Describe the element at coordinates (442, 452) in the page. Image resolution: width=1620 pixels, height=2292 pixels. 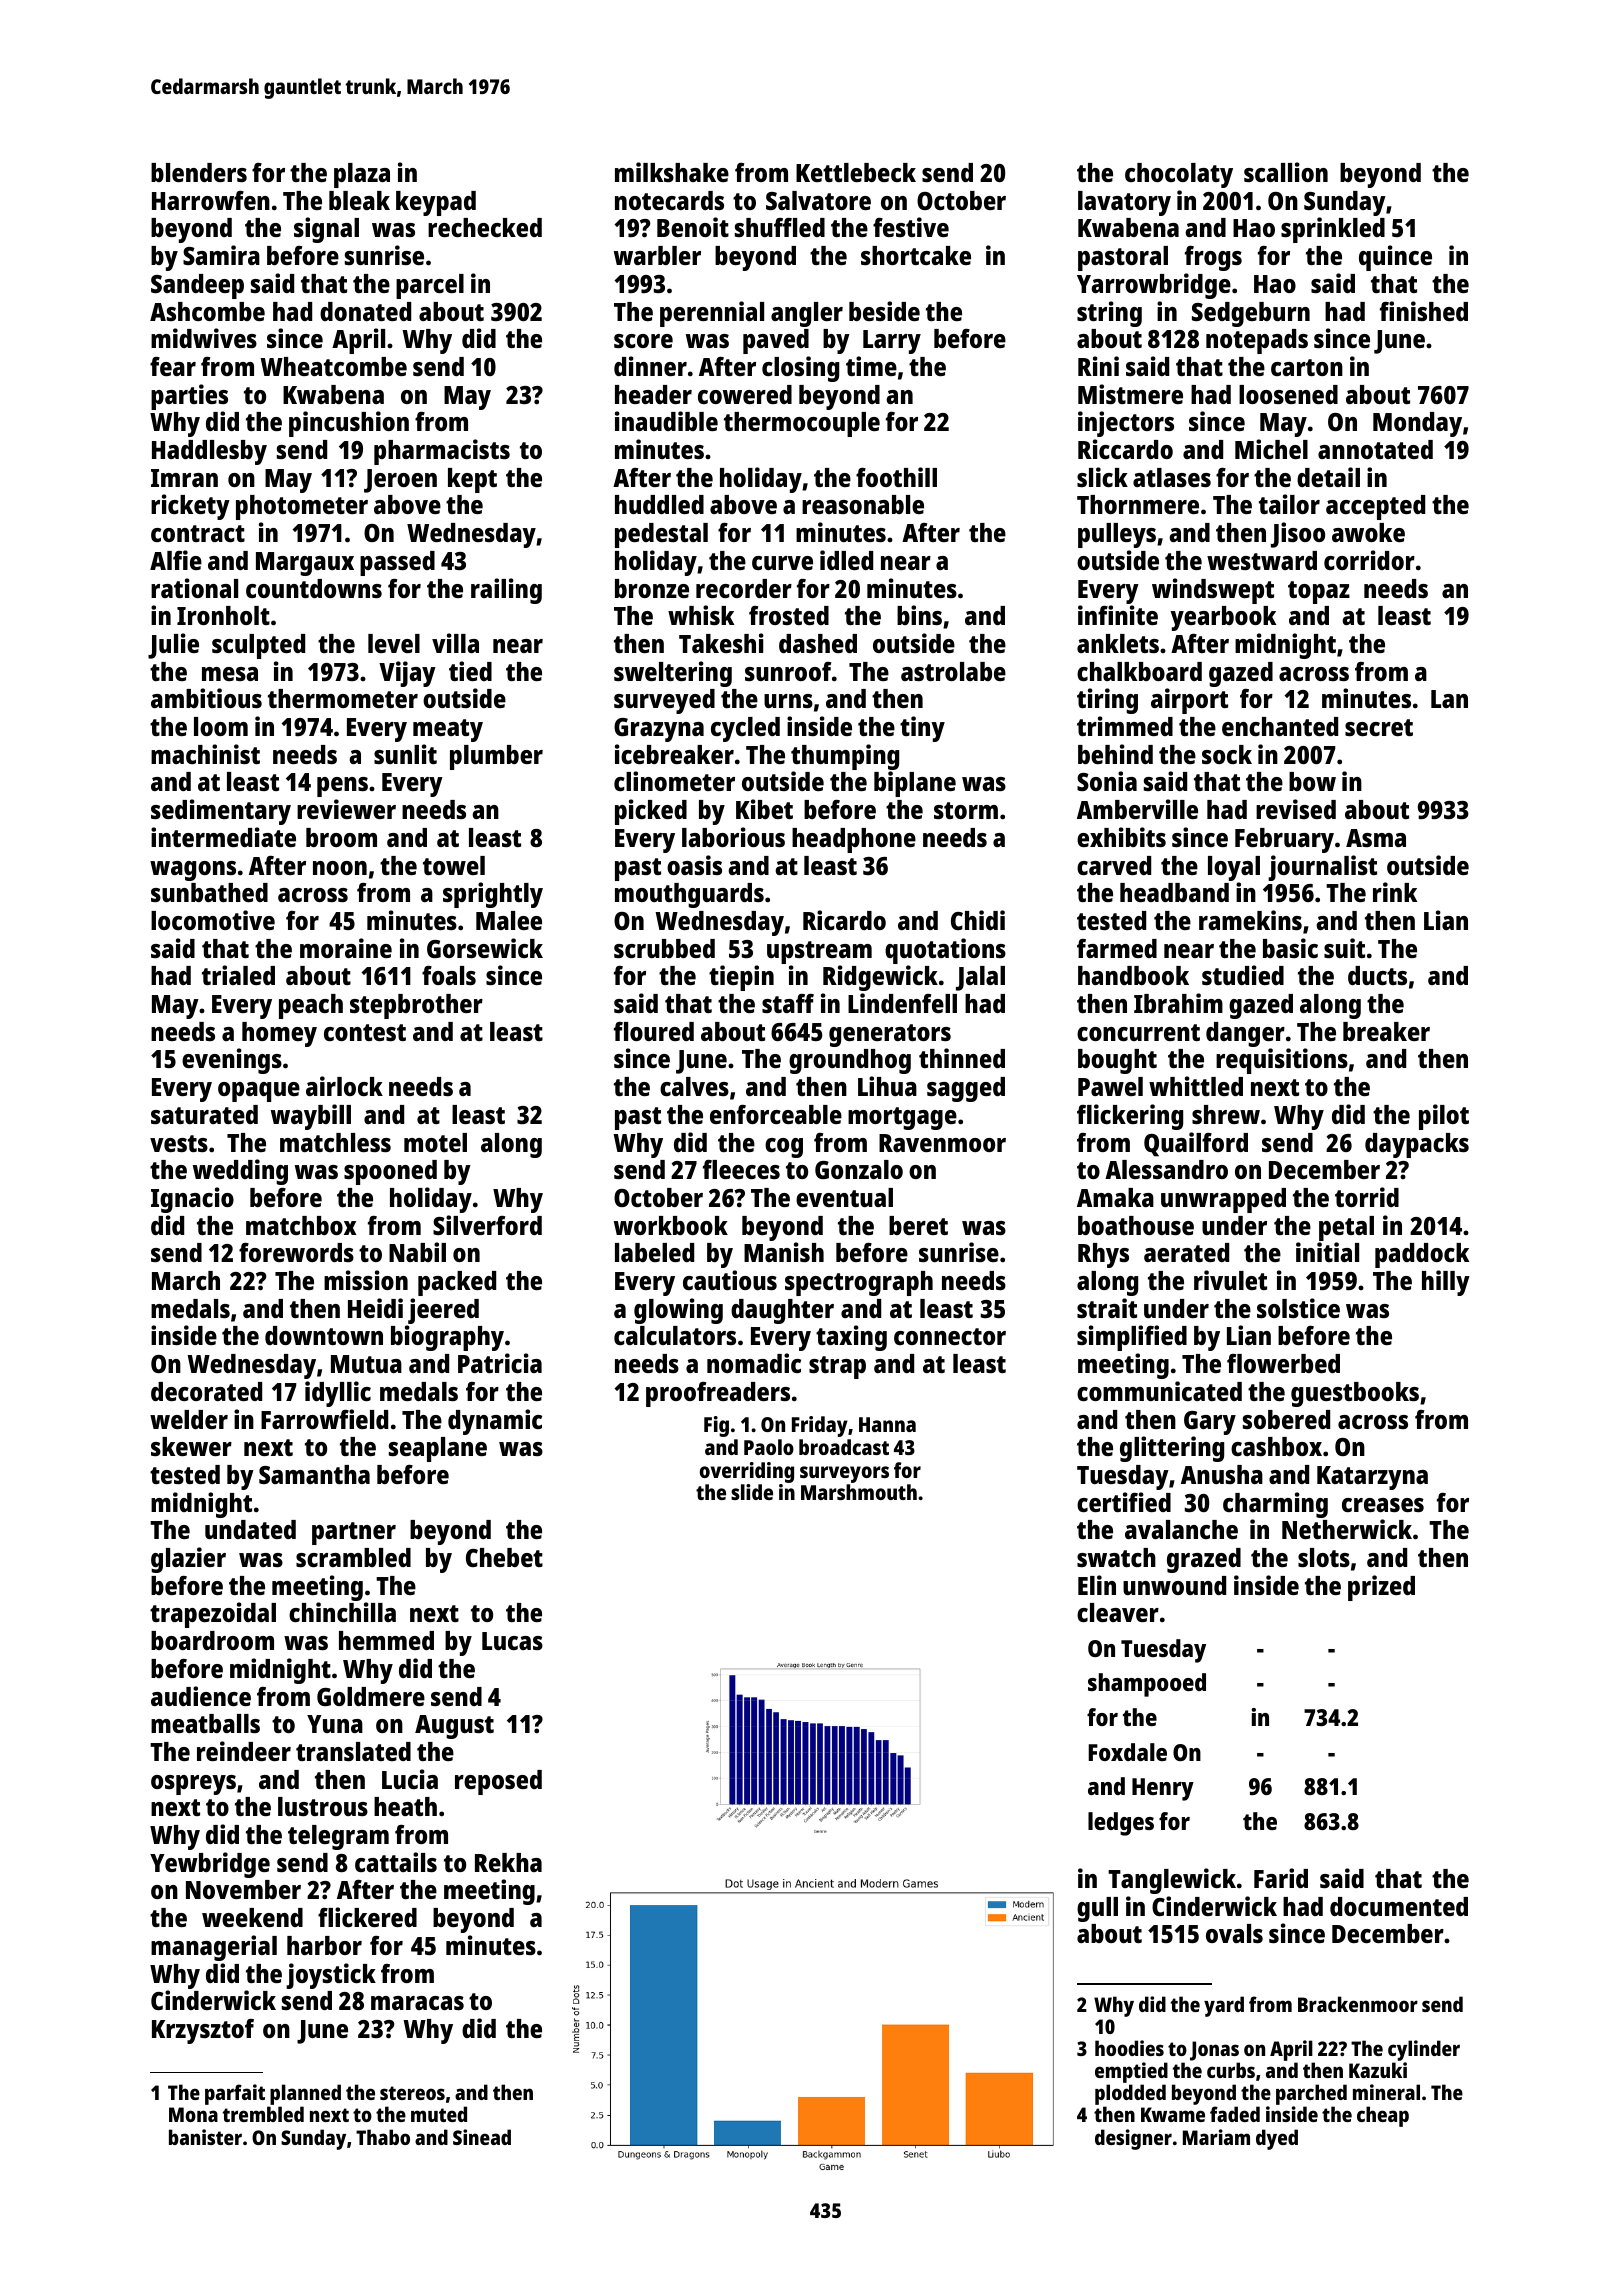
I see `pharmacists` at that location.
